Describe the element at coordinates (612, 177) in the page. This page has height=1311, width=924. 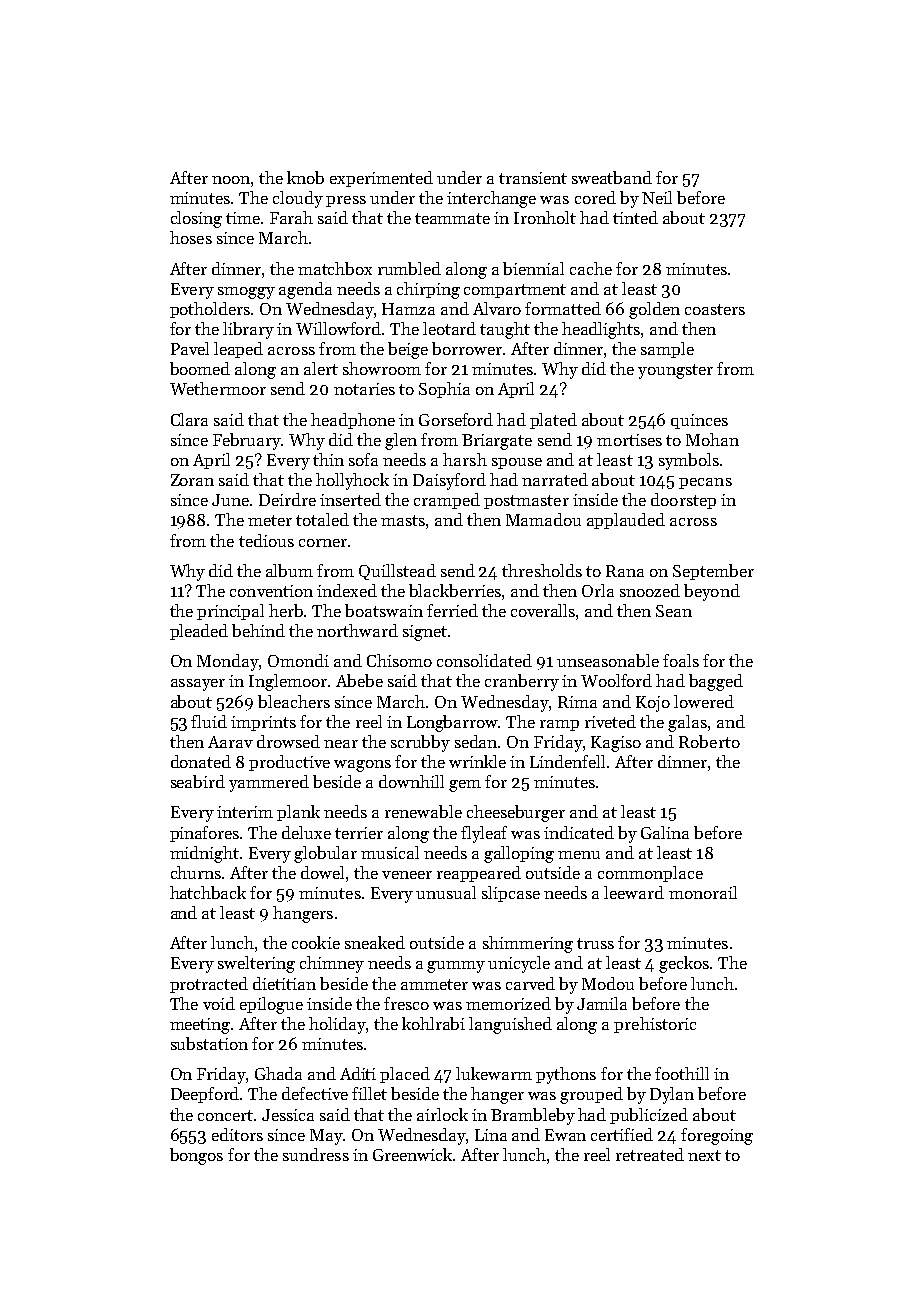
I see `sweatband` at that location.
